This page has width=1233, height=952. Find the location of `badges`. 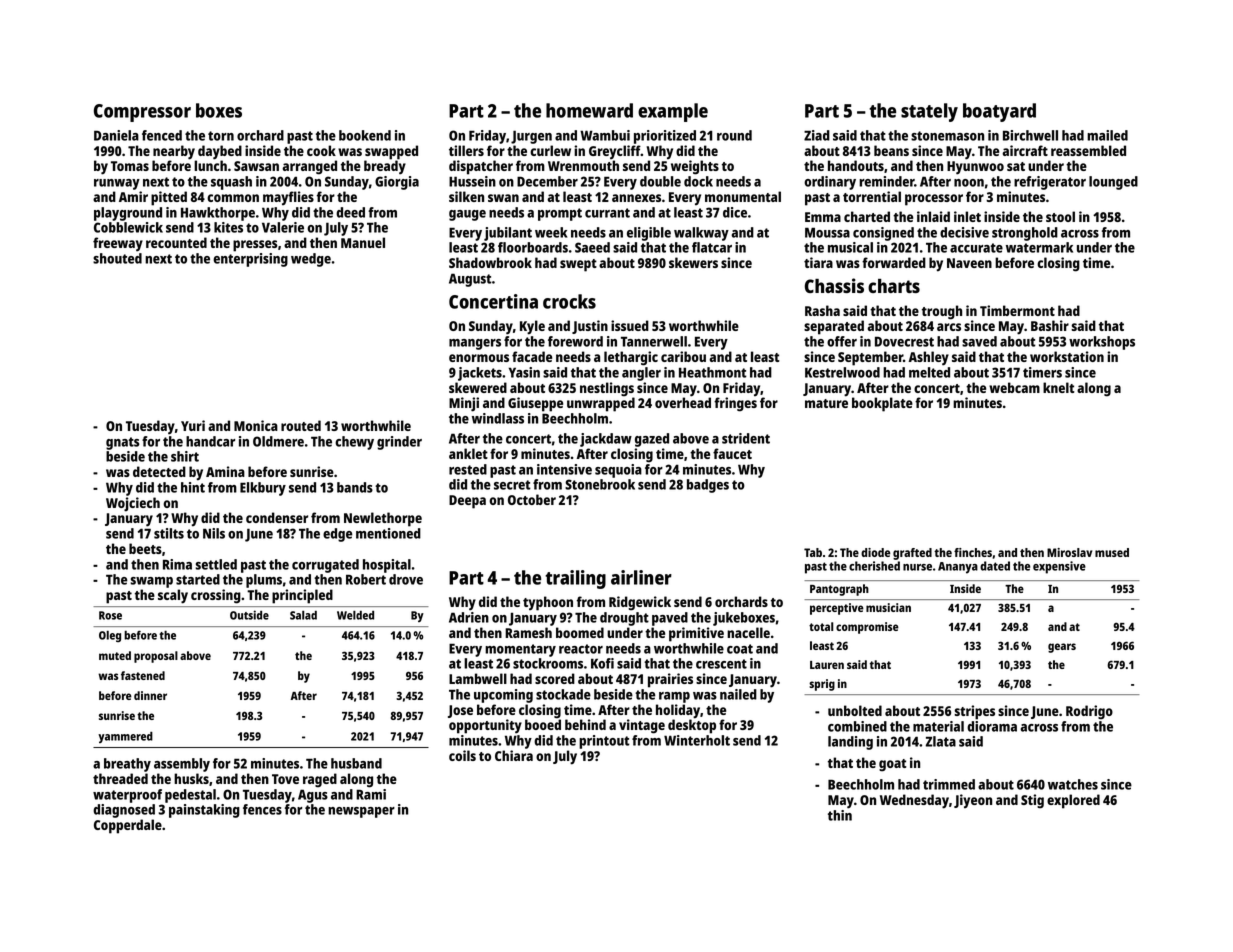

badges is located at coordinates (708, 486).
